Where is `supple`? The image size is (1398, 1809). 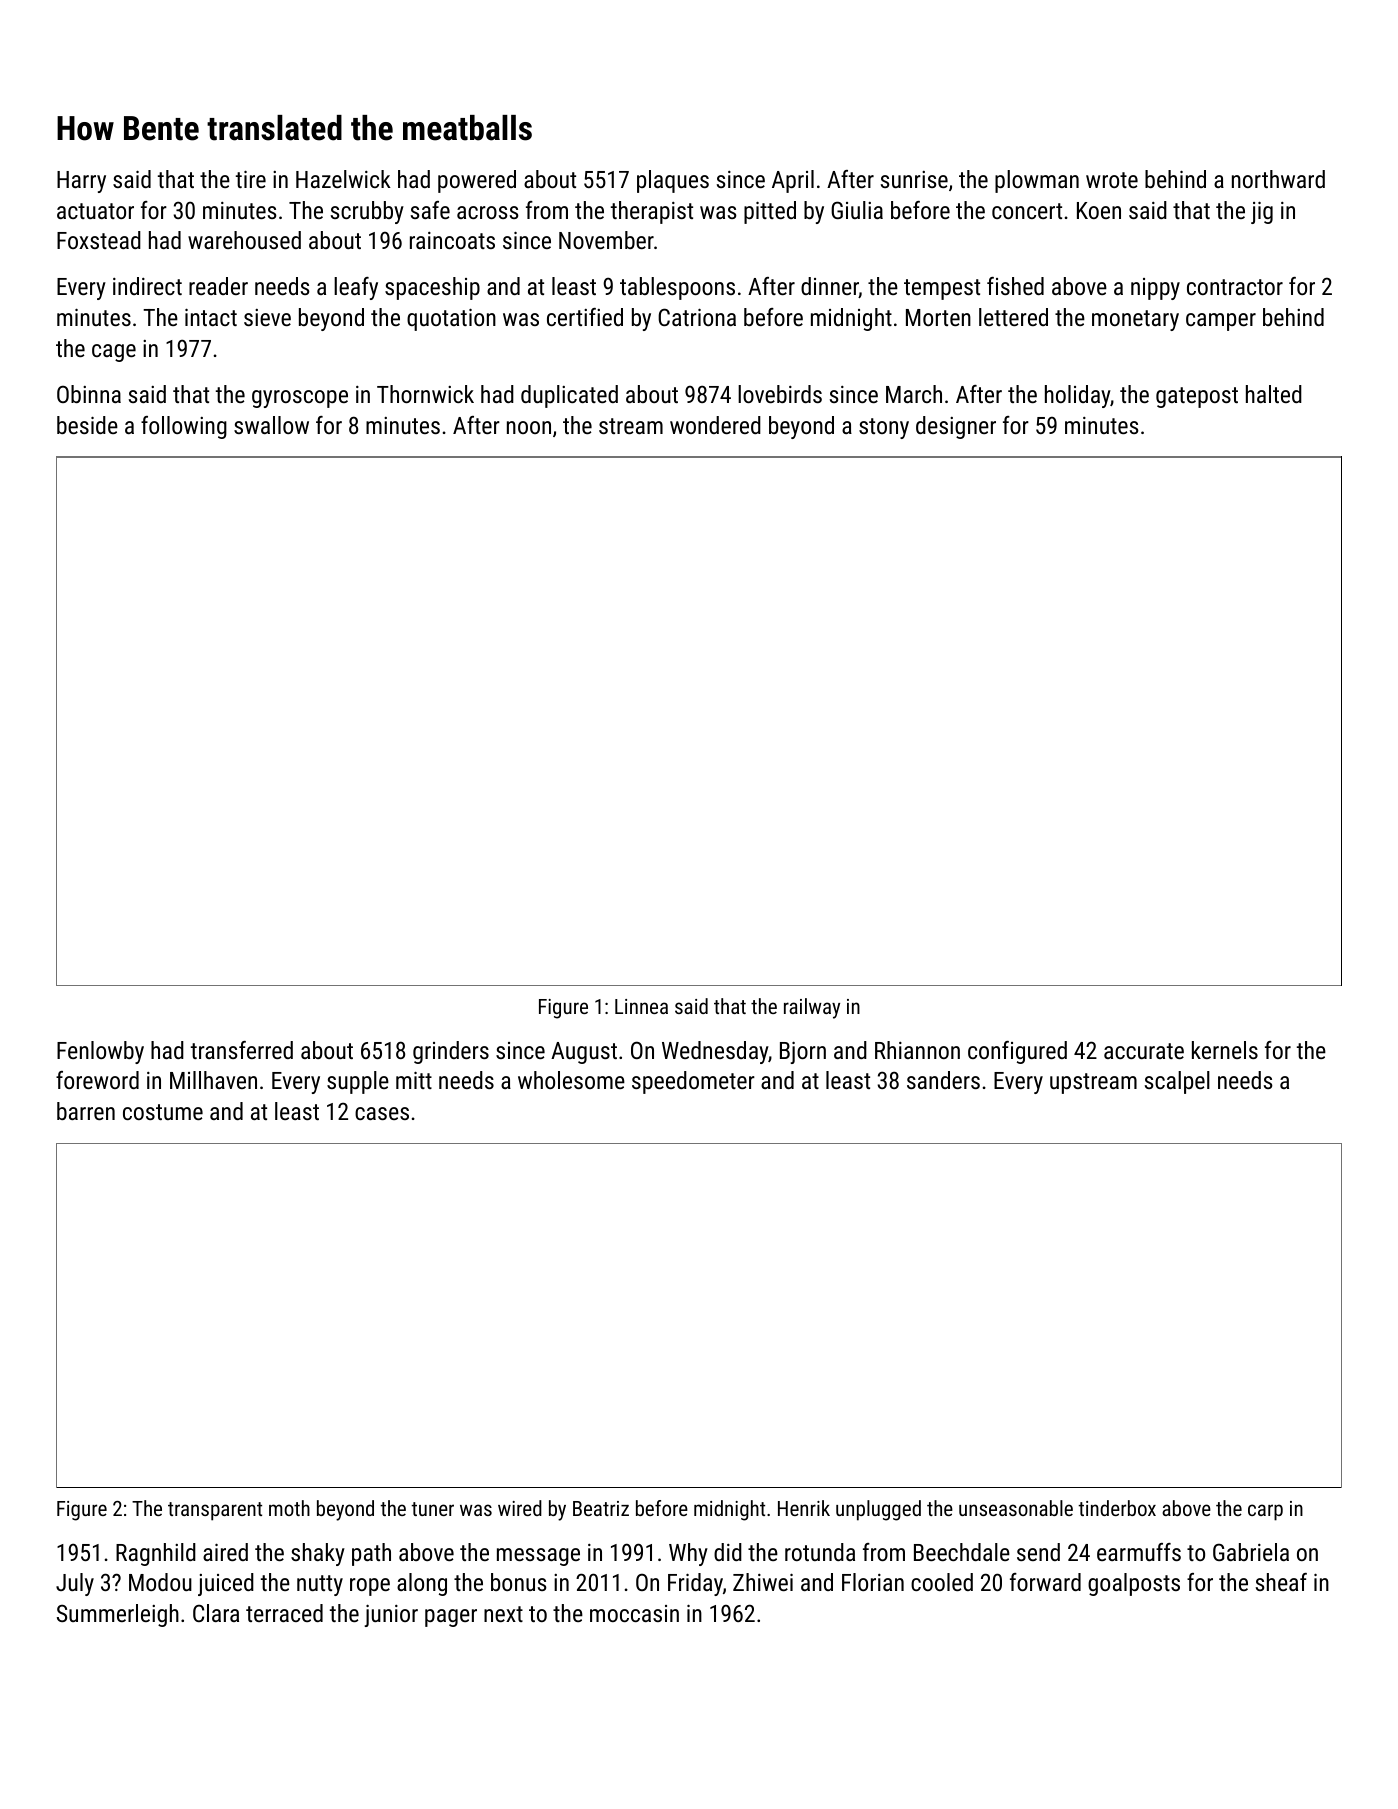 supple is located at coordinates (358, 1082).
